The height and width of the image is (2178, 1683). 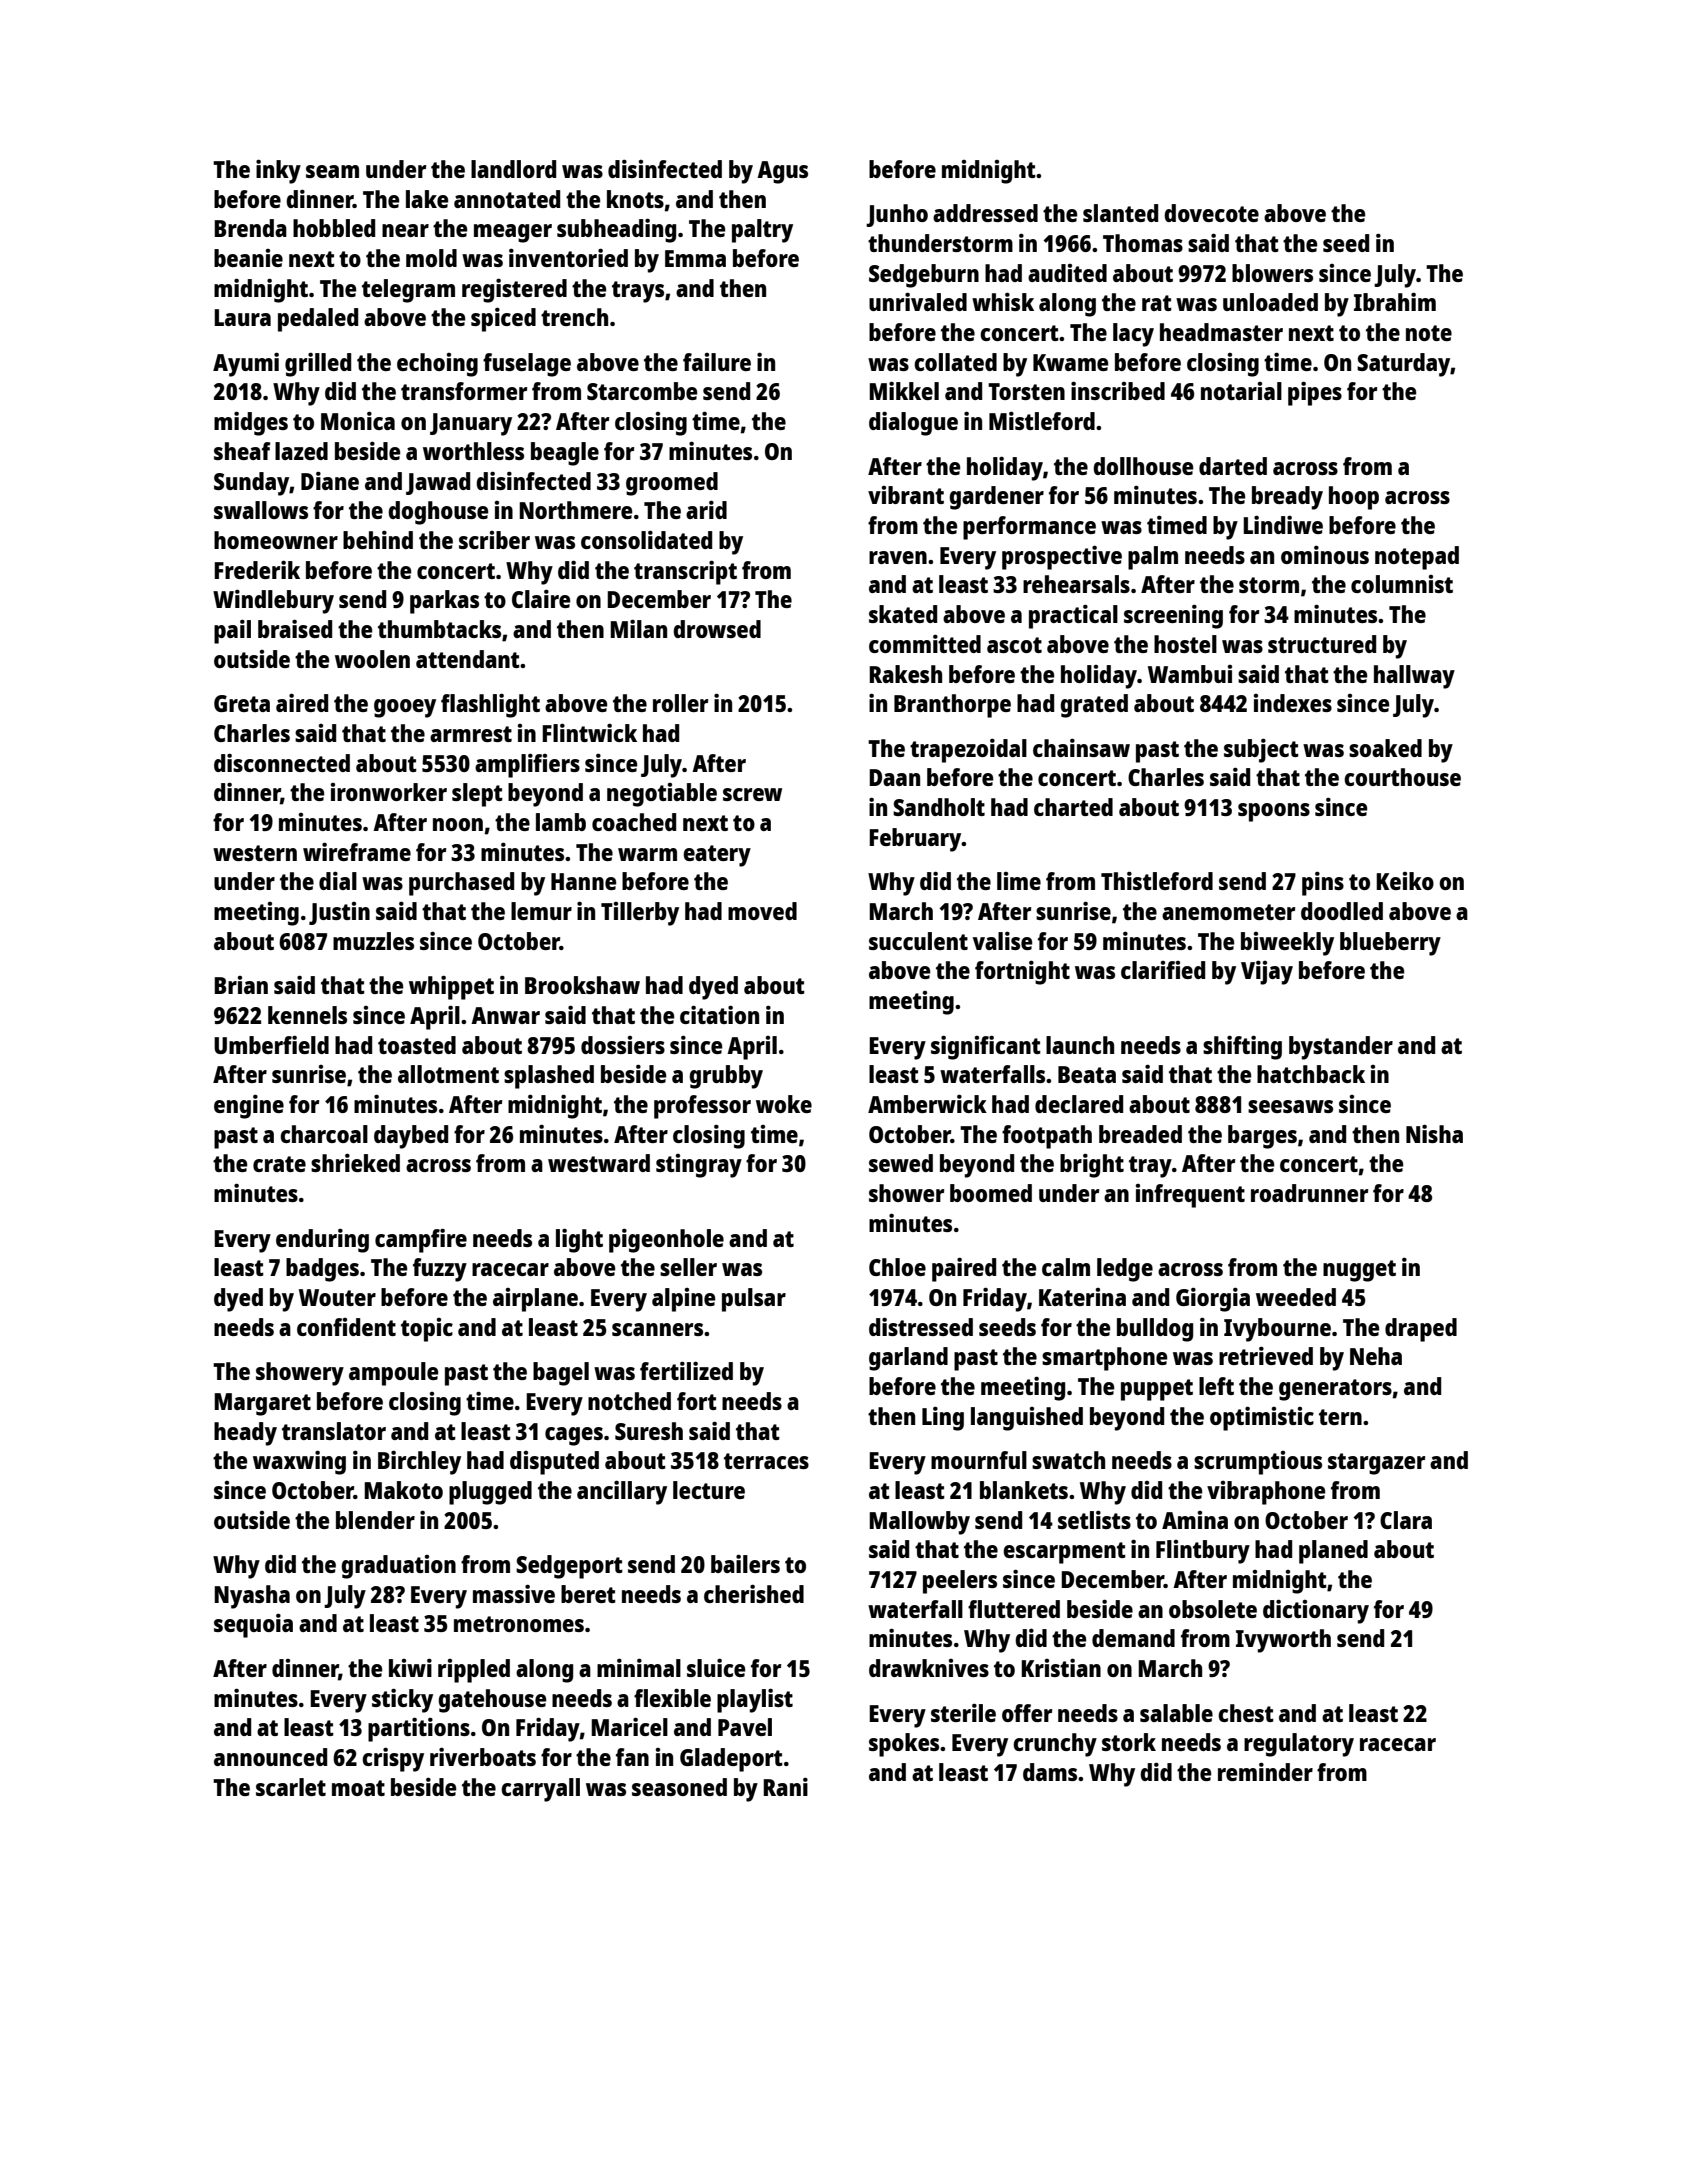 I want to click on kennels, so click(x=307, y=1015).
